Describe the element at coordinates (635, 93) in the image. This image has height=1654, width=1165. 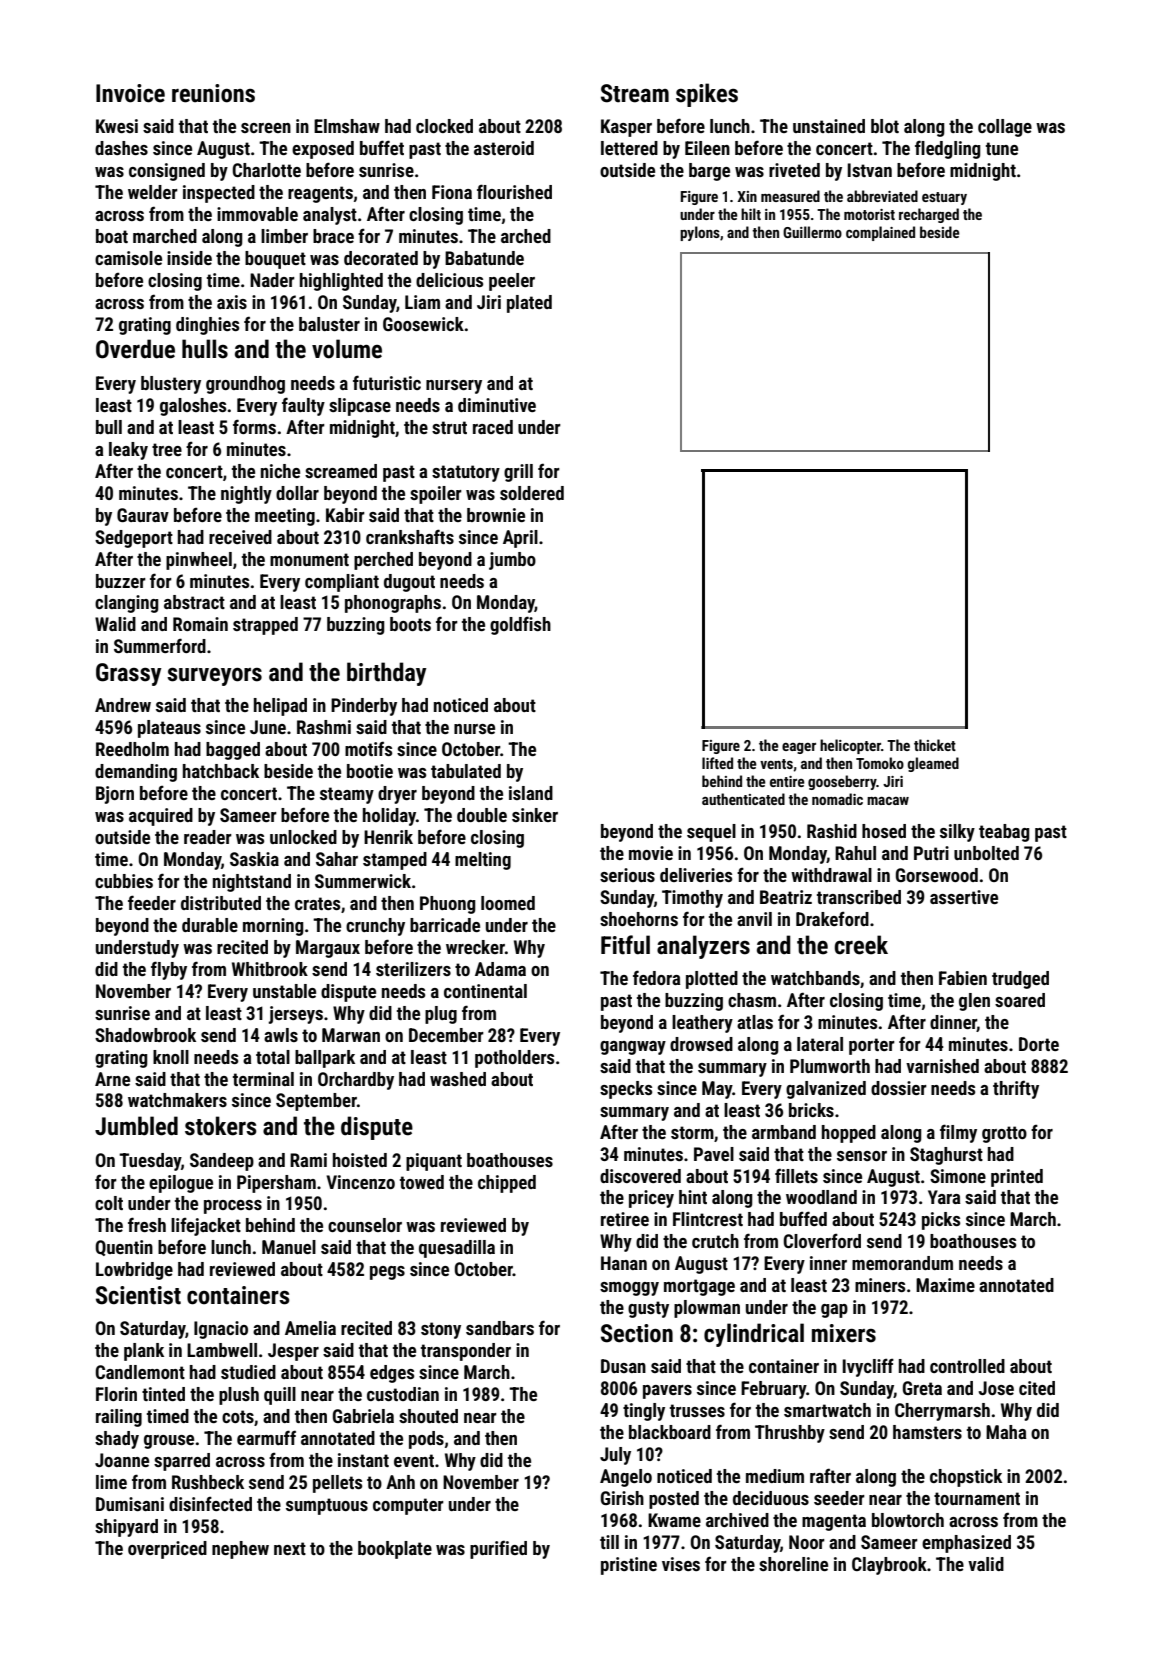
I see `Stream` at that location.
